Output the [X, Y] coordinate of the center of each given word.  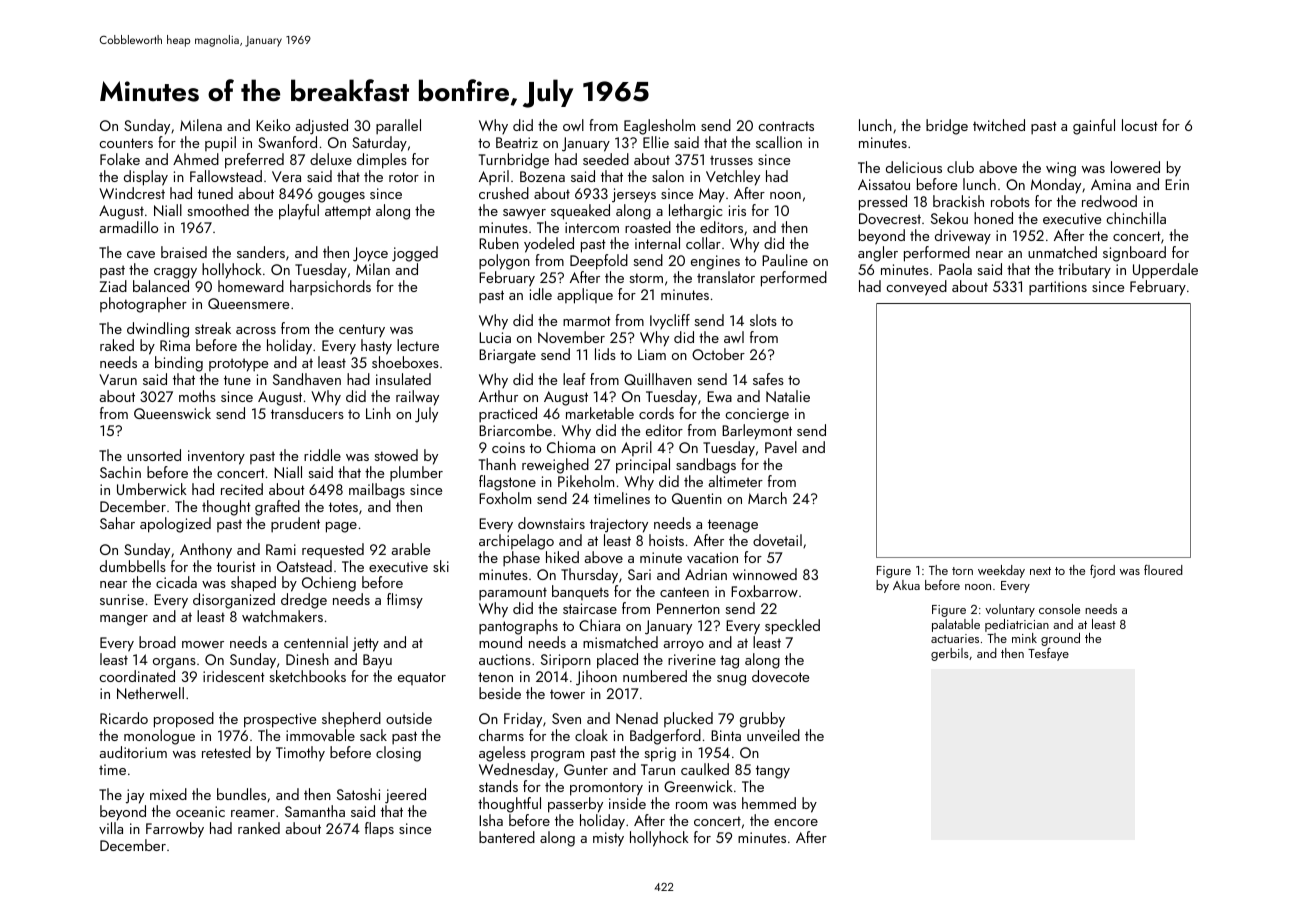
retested [226, 752]
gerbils [950, 654]
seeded [606, 159]
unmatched [1062, 252]
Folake [120, 159]
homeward [251, 286]
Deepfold [599, 262]
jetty [365, 644]
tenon [495, 677]
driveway [963, 237]
